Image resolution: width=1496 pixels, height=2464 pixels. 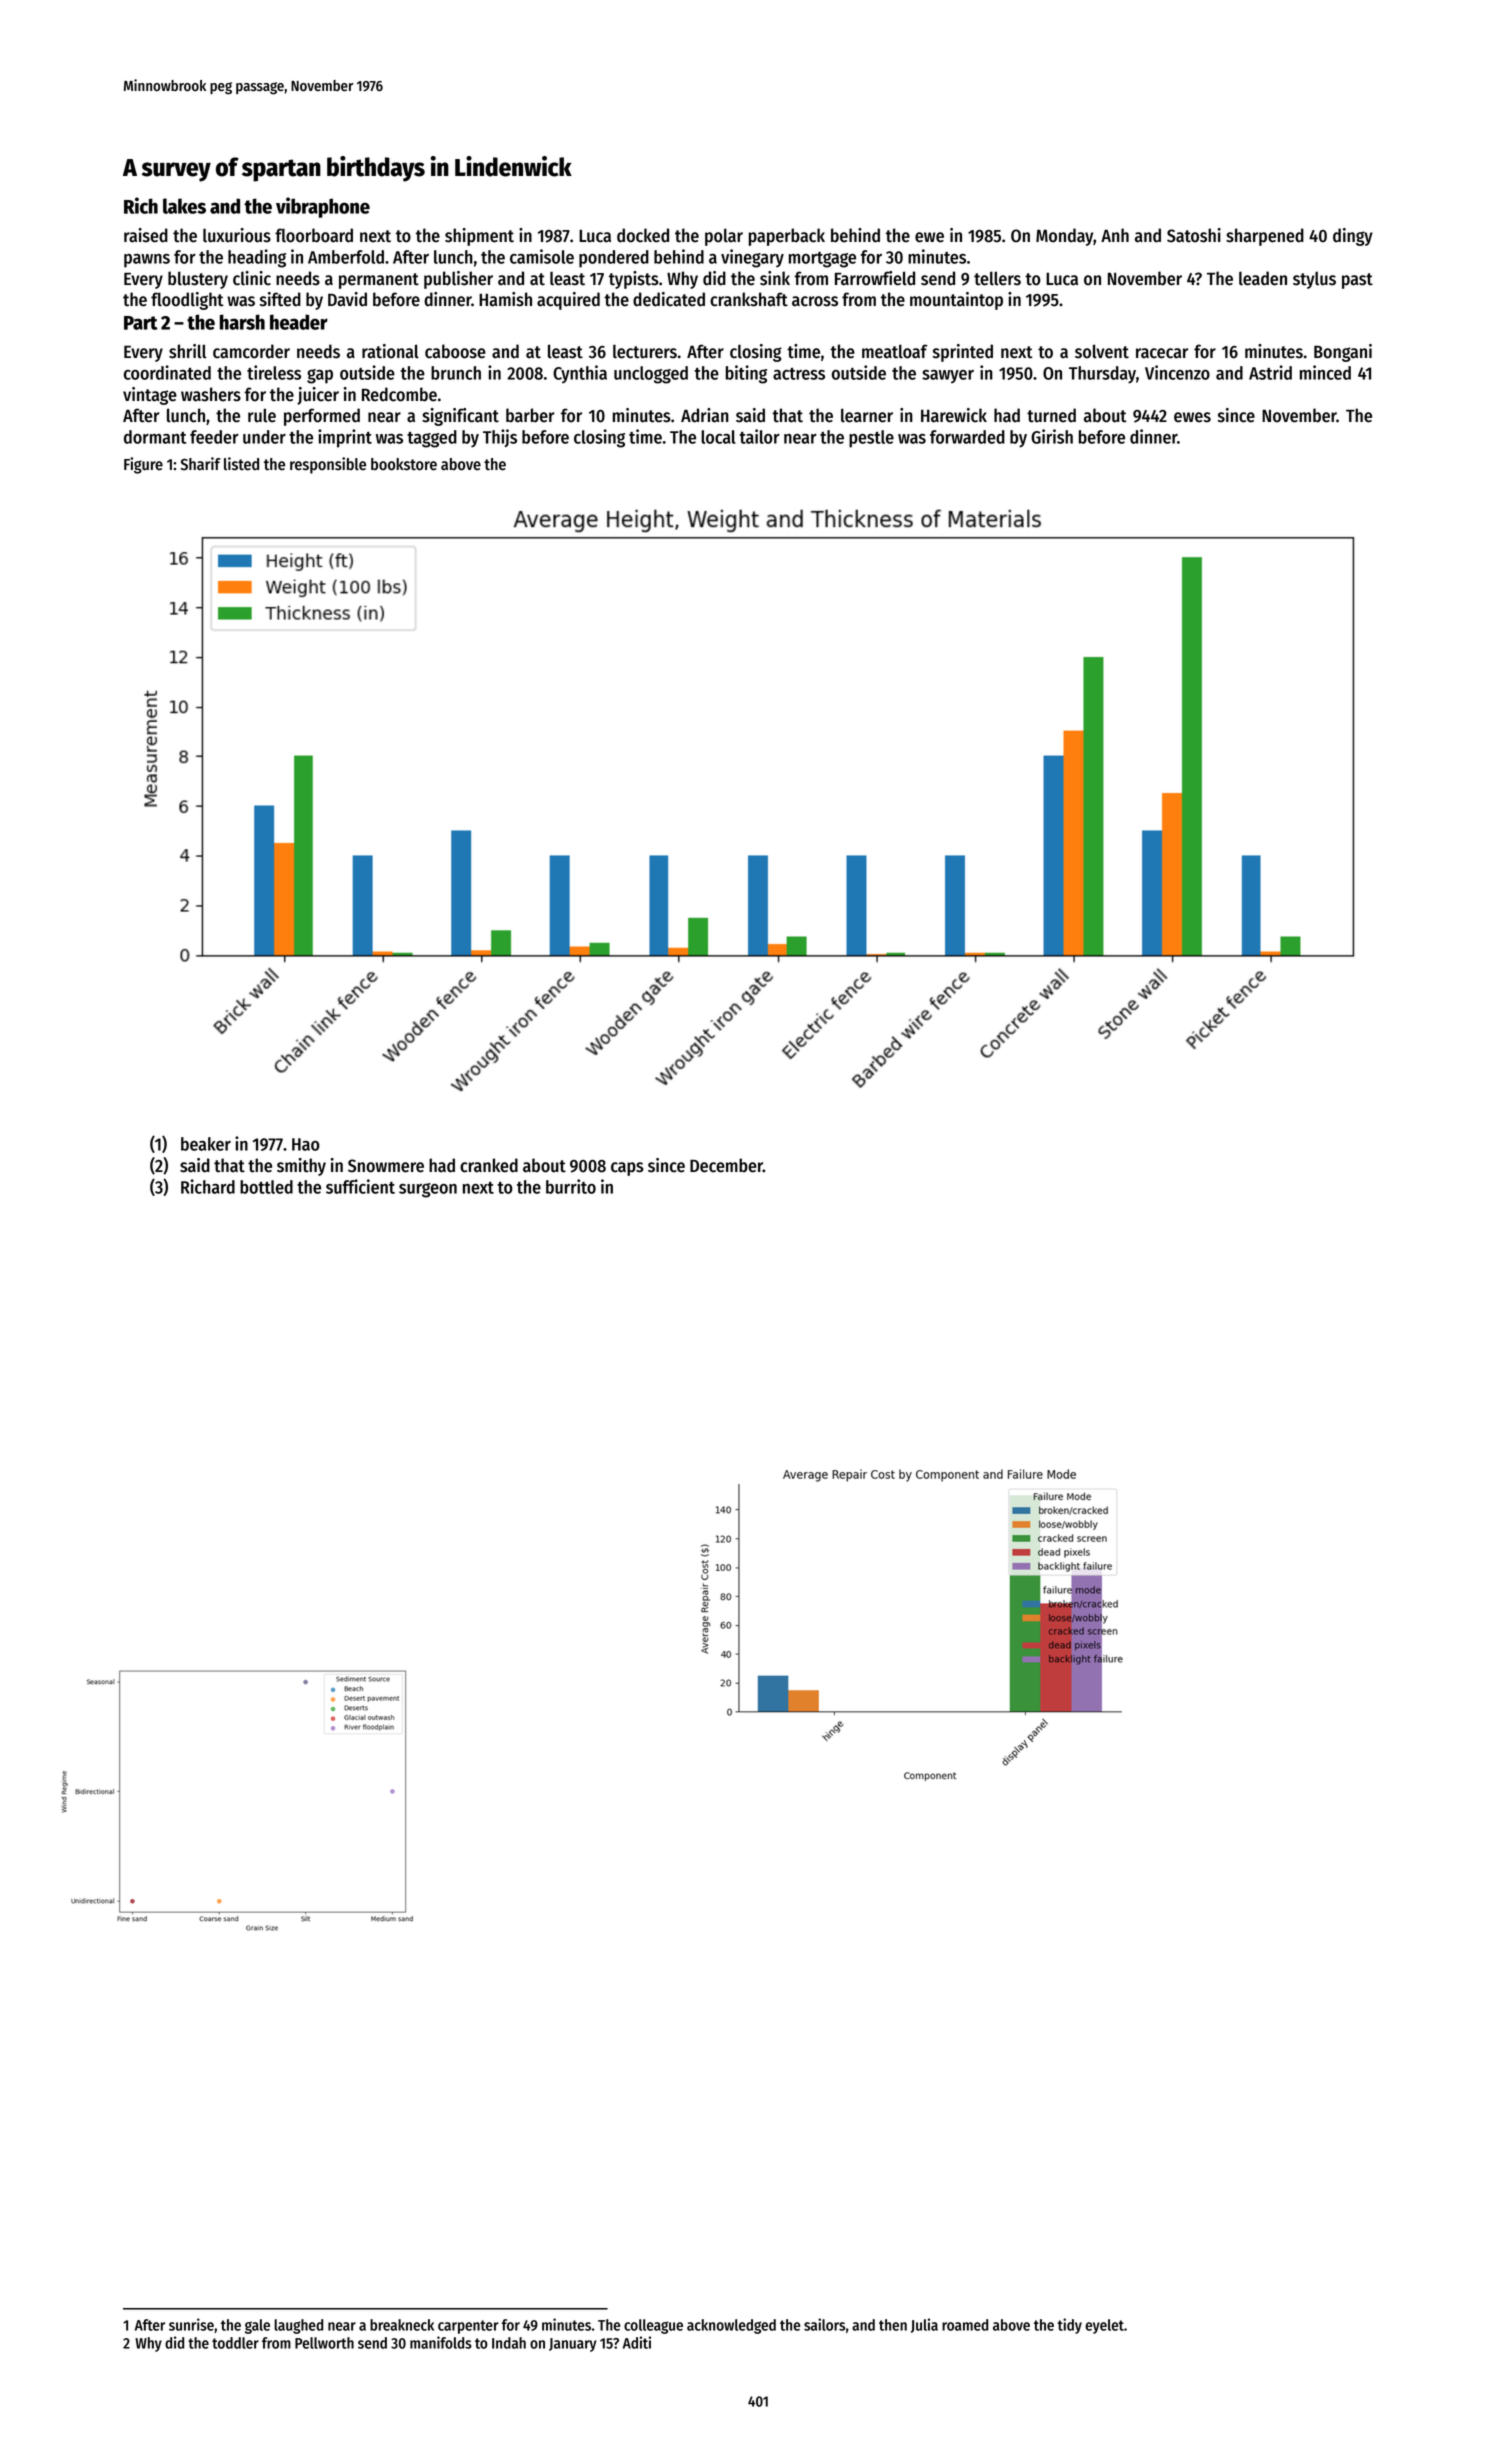 I want to click on caps, so click(x=627, y=1169).
